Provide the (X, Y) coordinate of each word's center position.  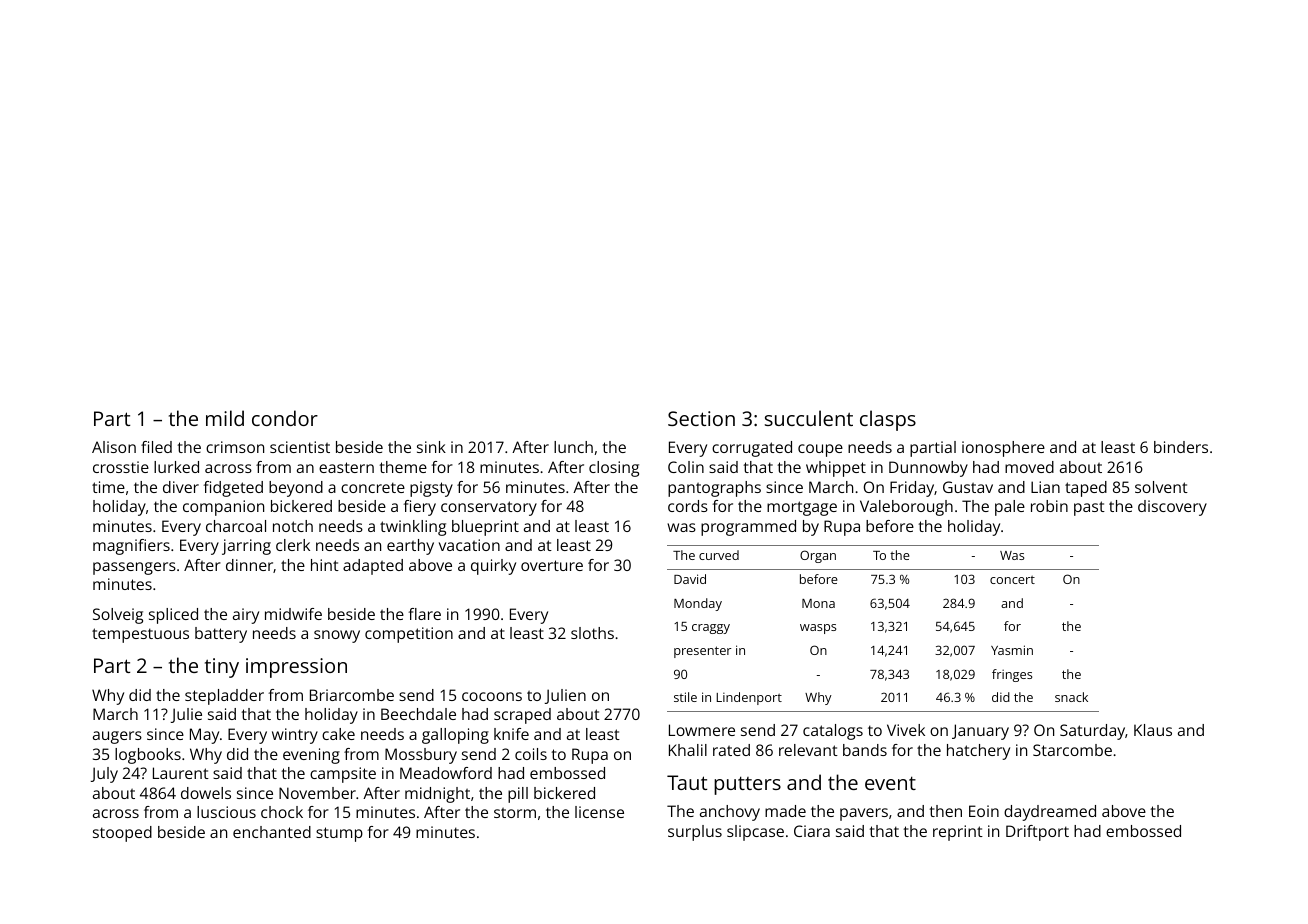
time (108, 487)
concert (1012, 580)
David (690, 579)
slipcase (755, 833)
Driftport (1037, 833)
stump (339, 834)
